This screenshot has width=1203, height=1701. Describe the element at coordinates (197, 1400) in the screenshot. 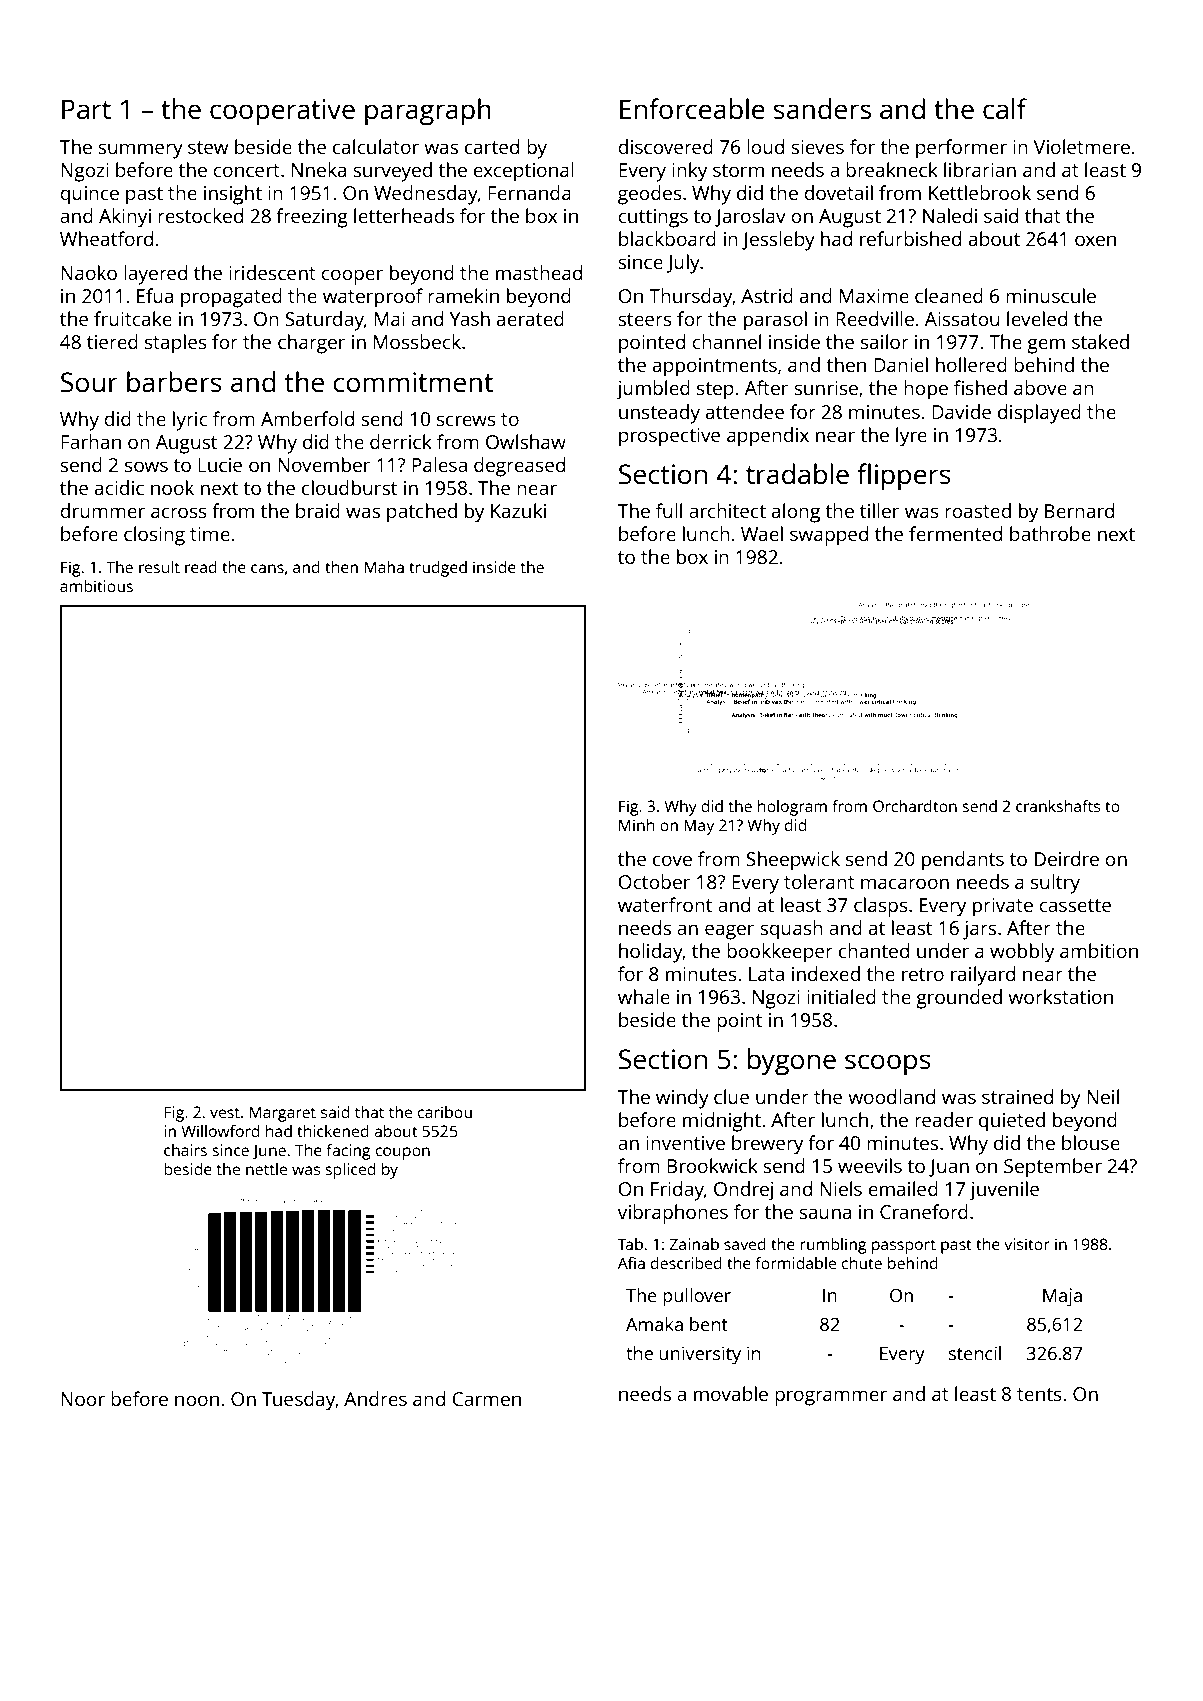

I see `noon` at that location.
